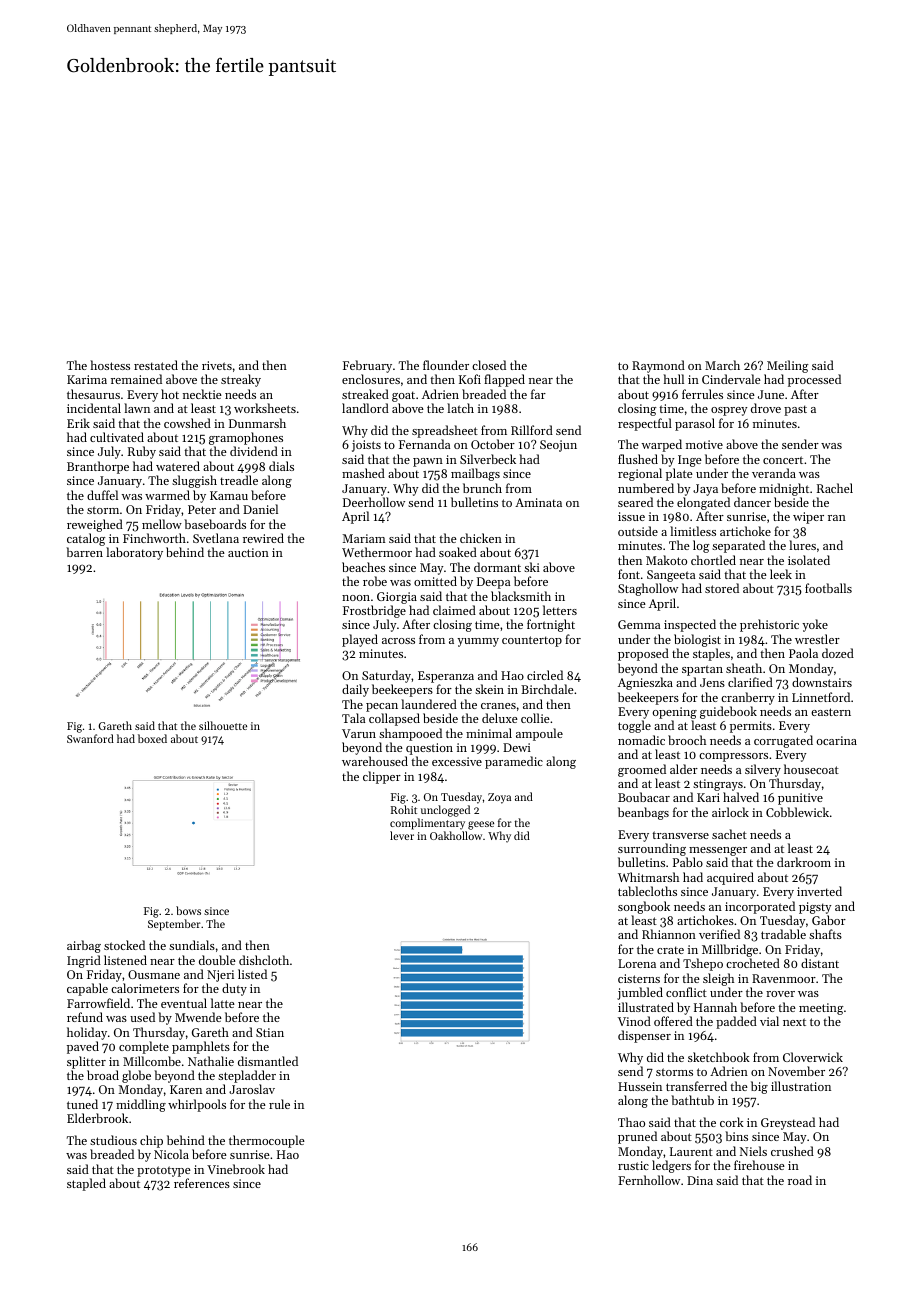 This page has height=1308, width=924. I want to click on distant, so click(820, 963).
